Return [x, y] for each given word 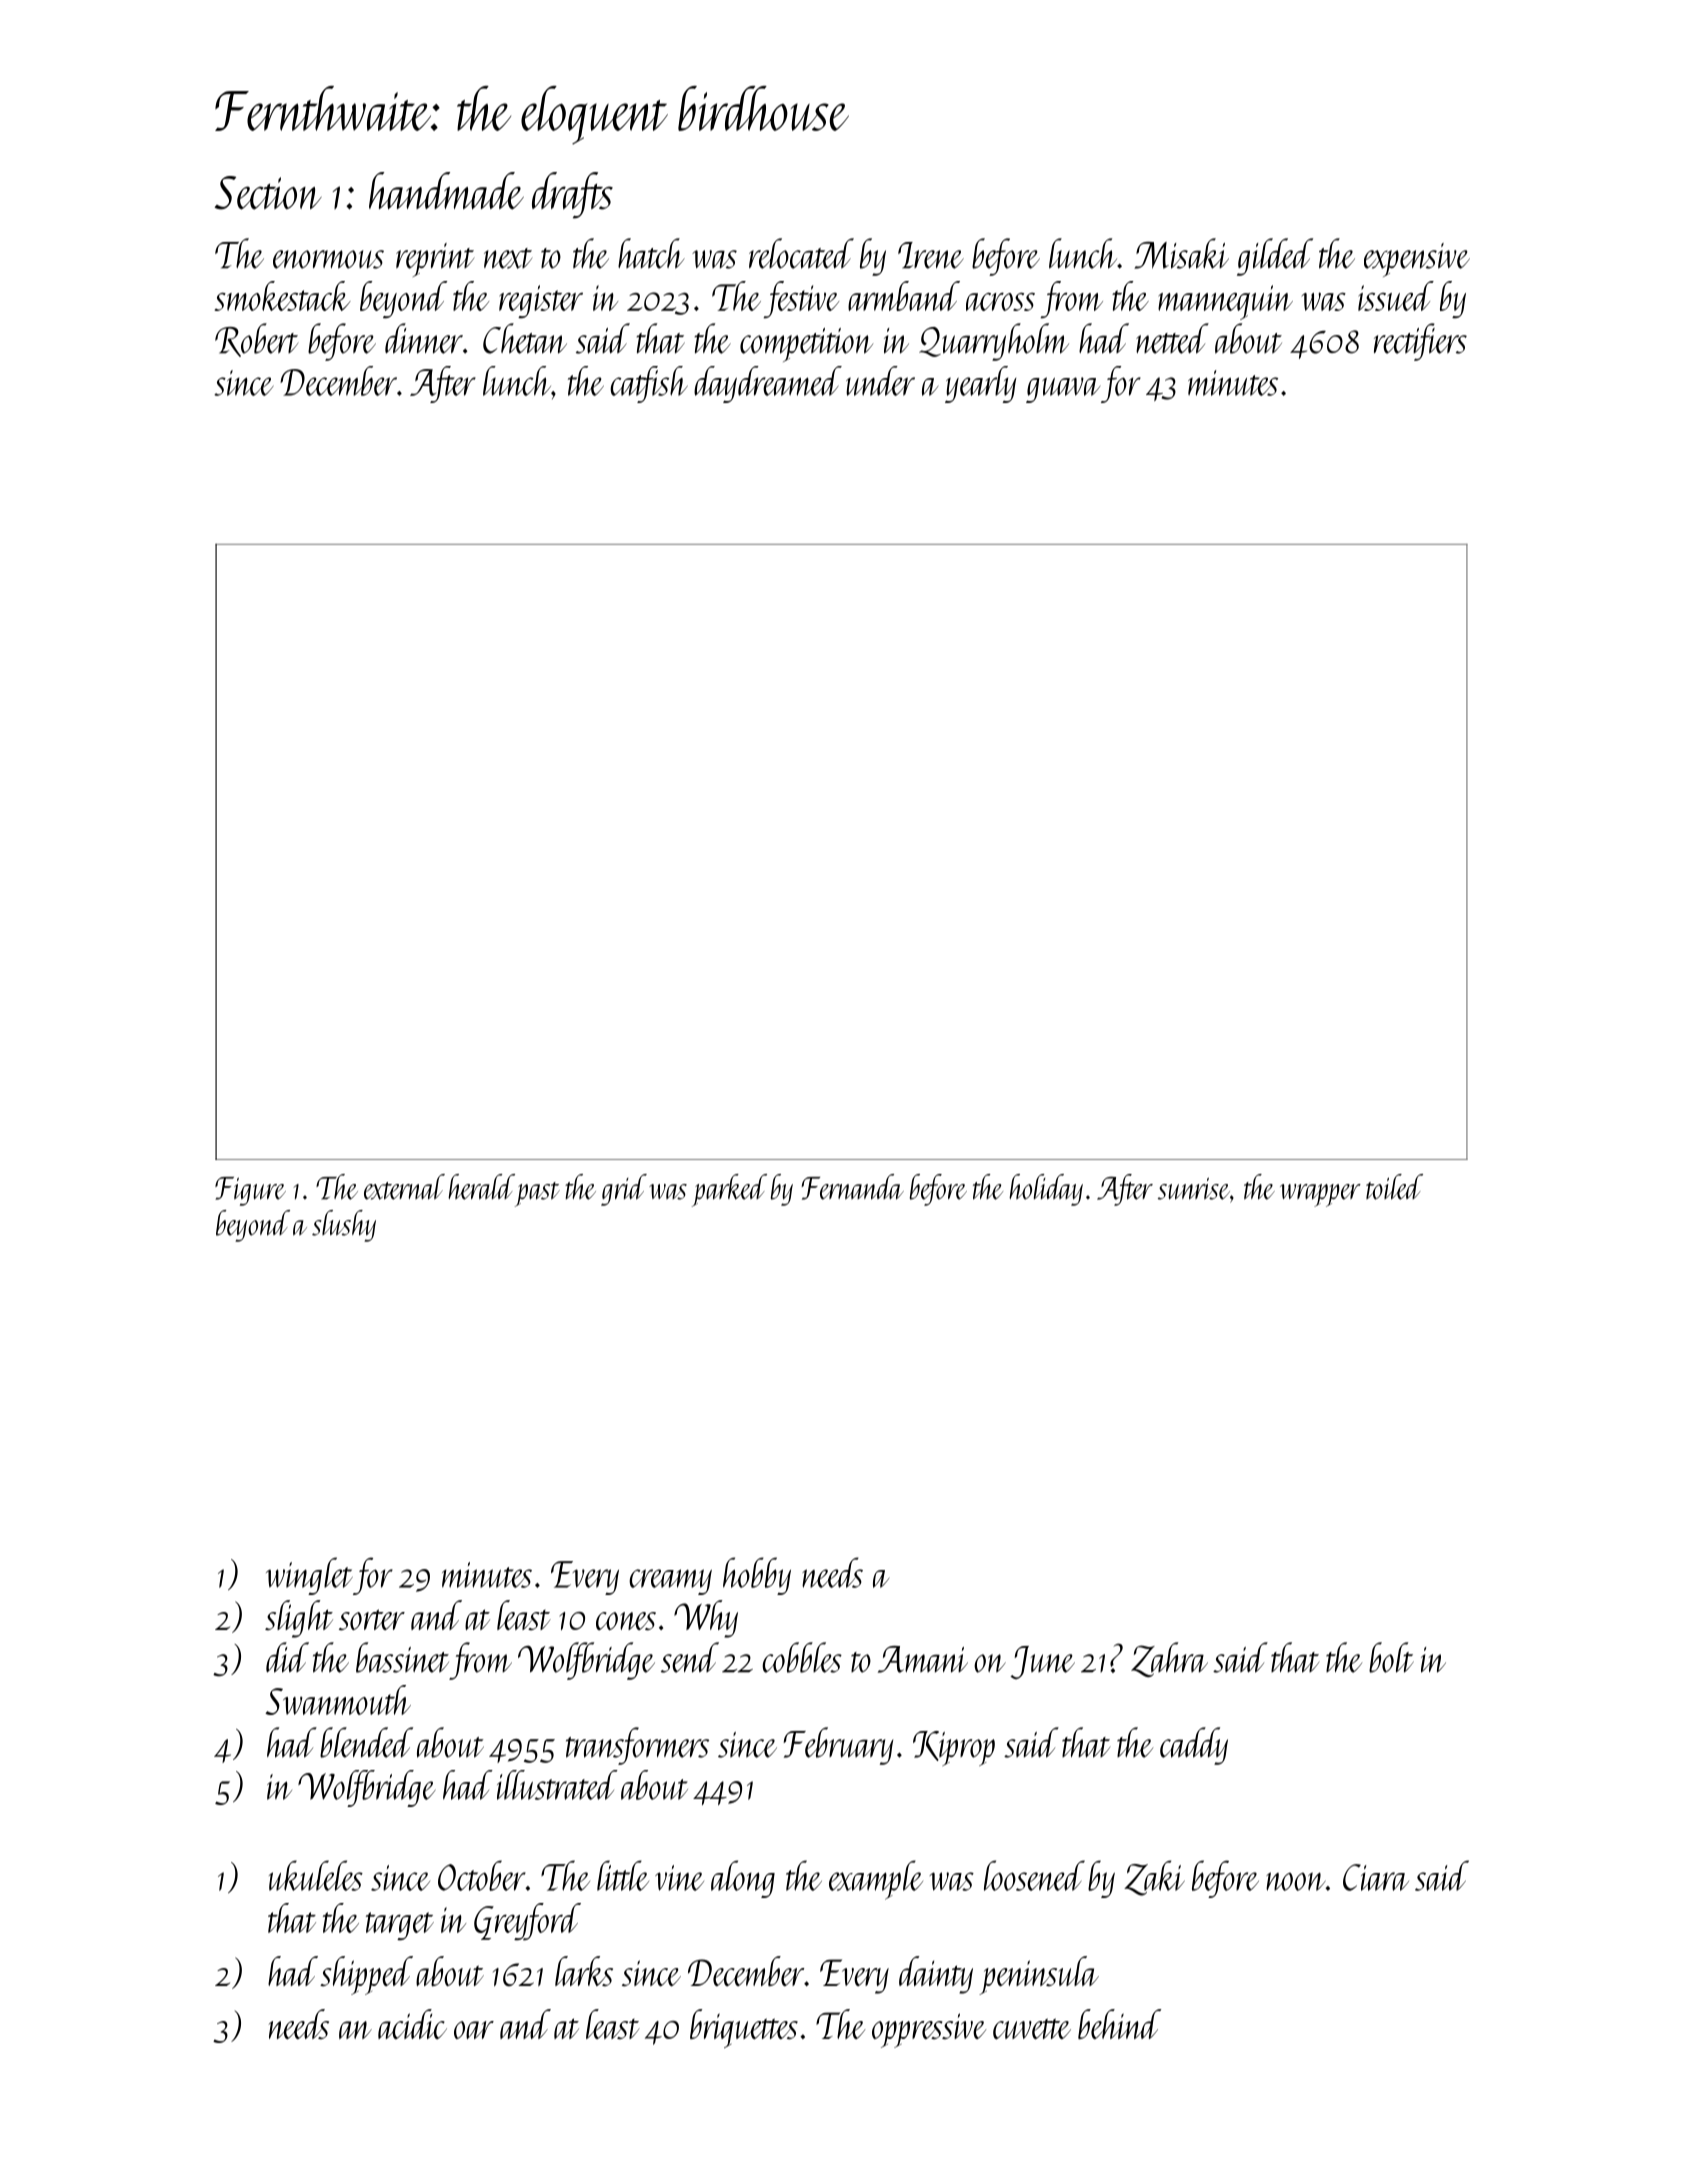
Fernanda [853, 1187]
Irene [931, 255]
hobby [757, 1576]
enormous [328, 259]
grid [624, 1190]
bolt [1391, 1657]
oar [474, 2030]
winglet [309, 1576]
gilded [1275, 257]
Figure [250, 1191]
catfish [649, 384]
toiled [1394, 1187]
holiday [1046, 1190]
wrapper [1320, 1195]
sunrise [1194, 1188]
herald [481, 1187]
